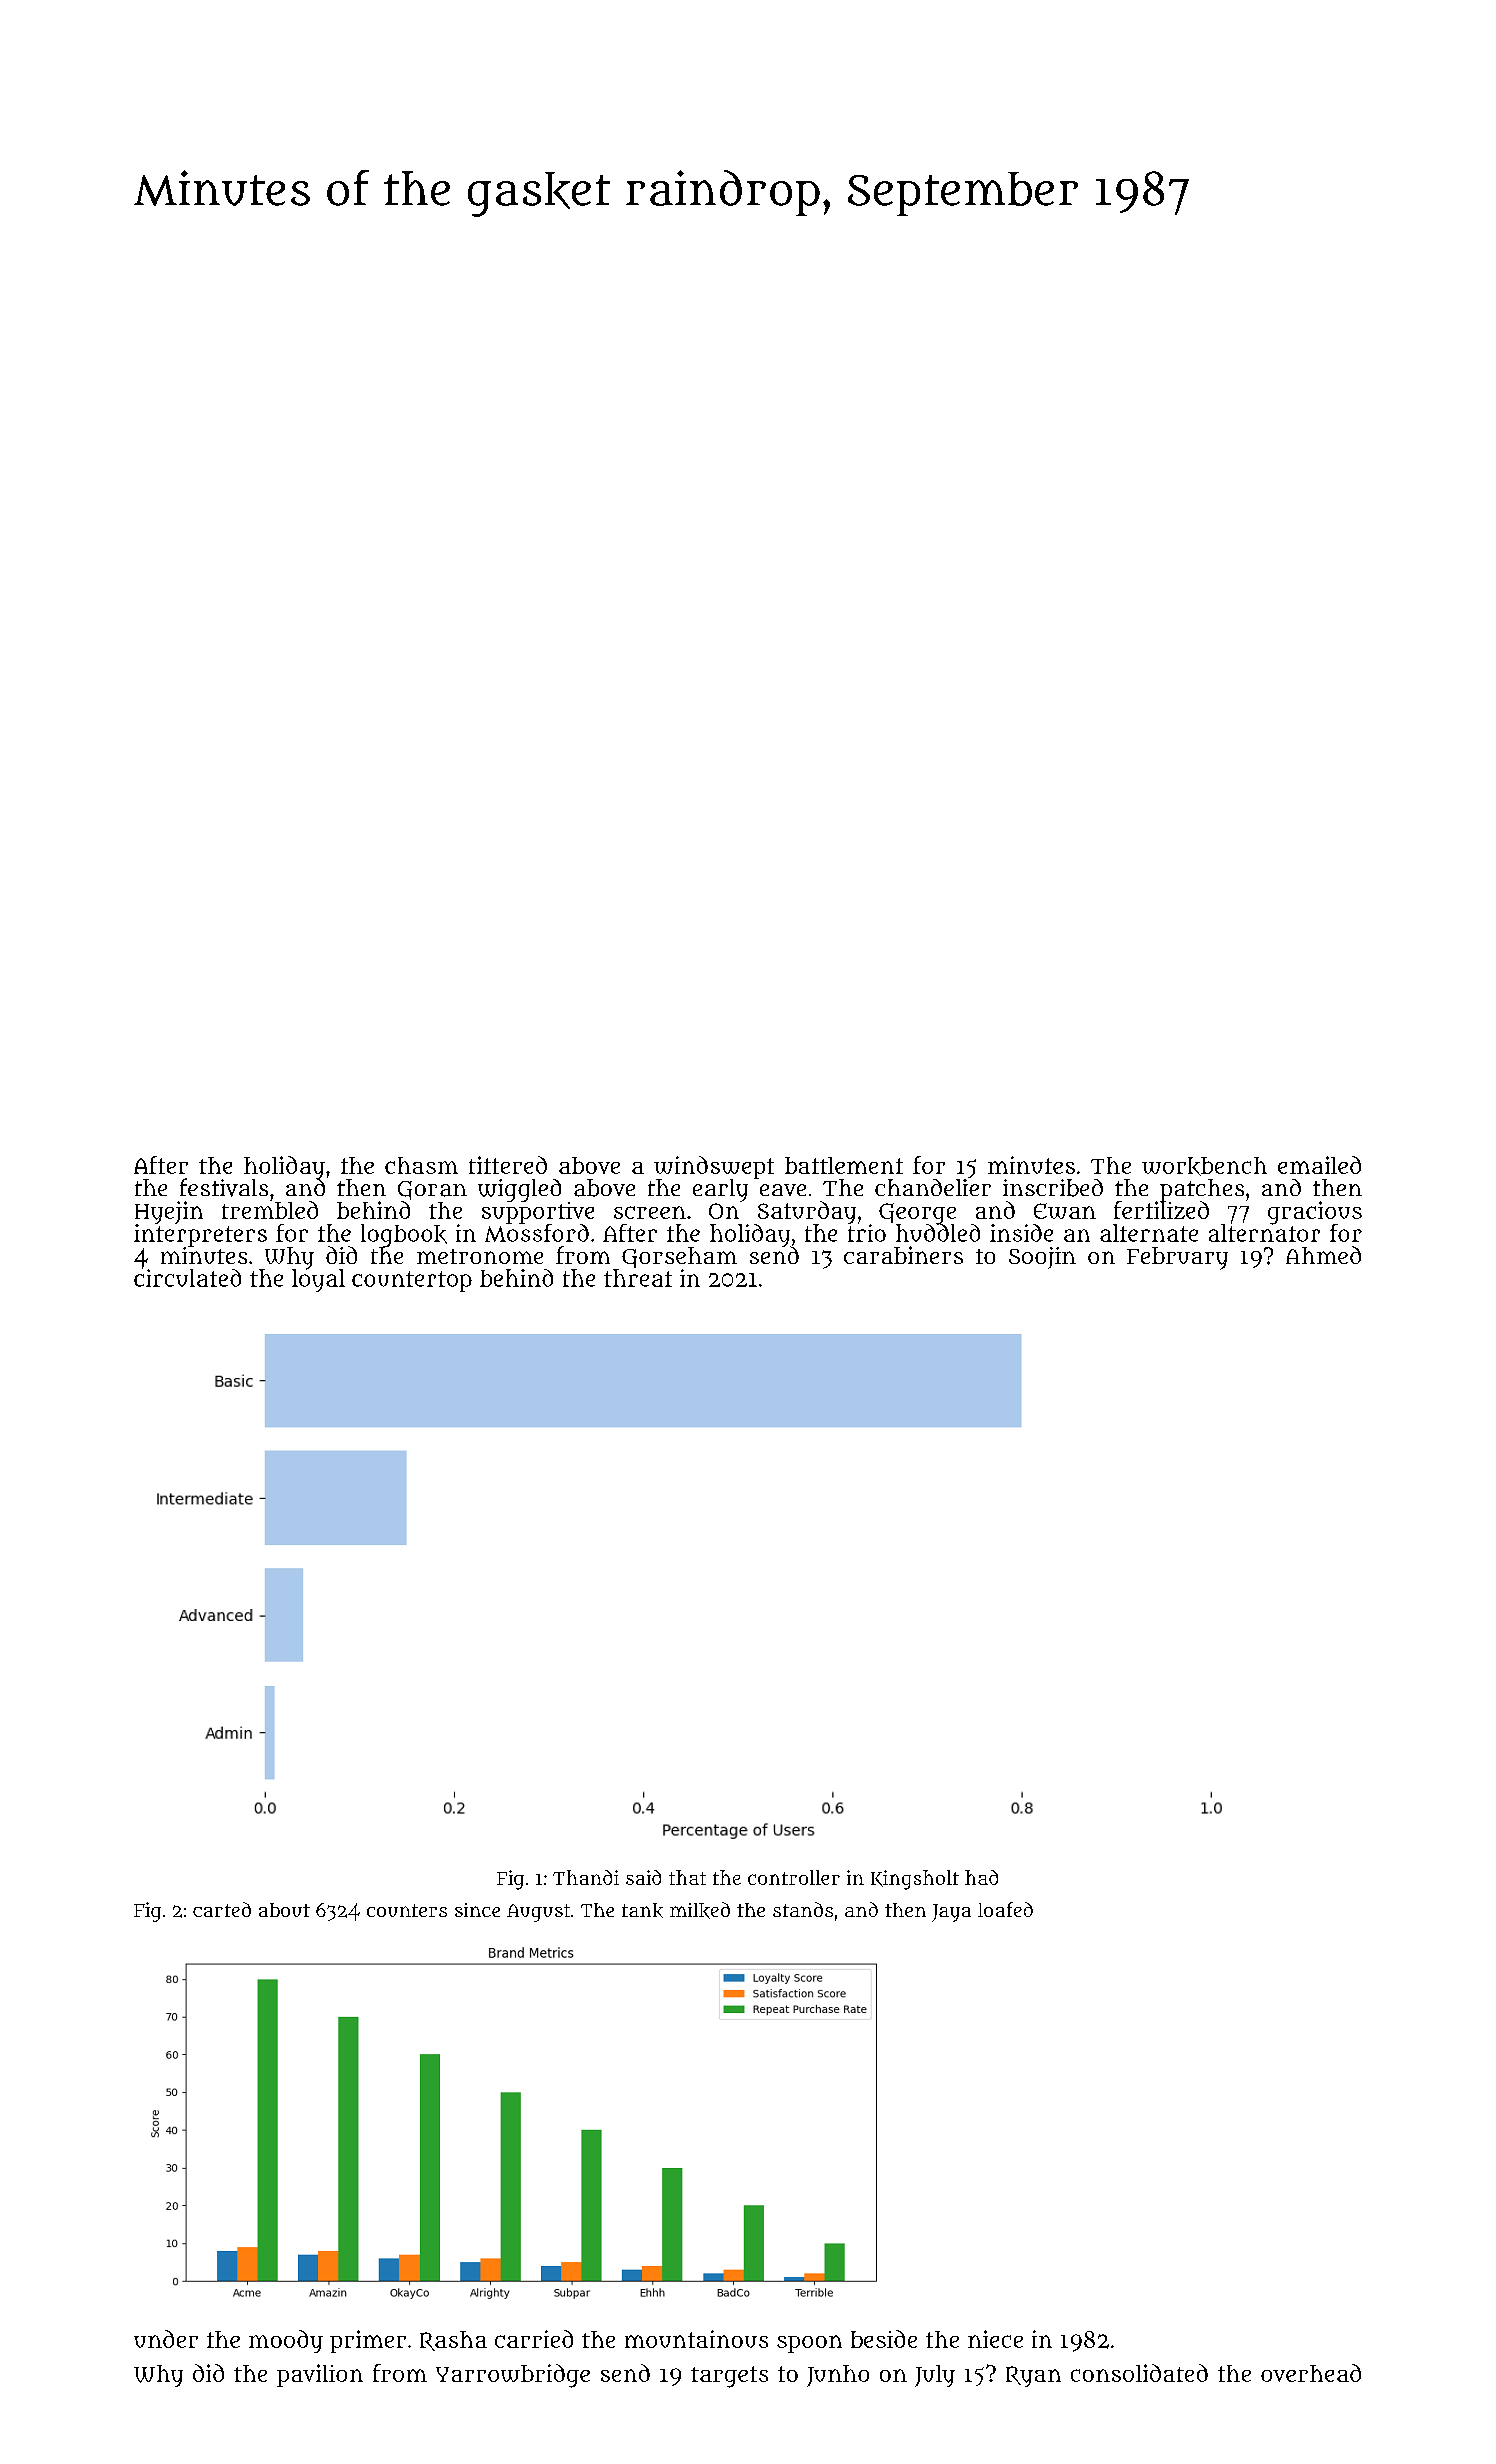 This screenshot has width=1496, height=2464. What do you see at coordinates (284, 1910) in the screenshot?
I see `about` at bounding box center [284, 1910].
